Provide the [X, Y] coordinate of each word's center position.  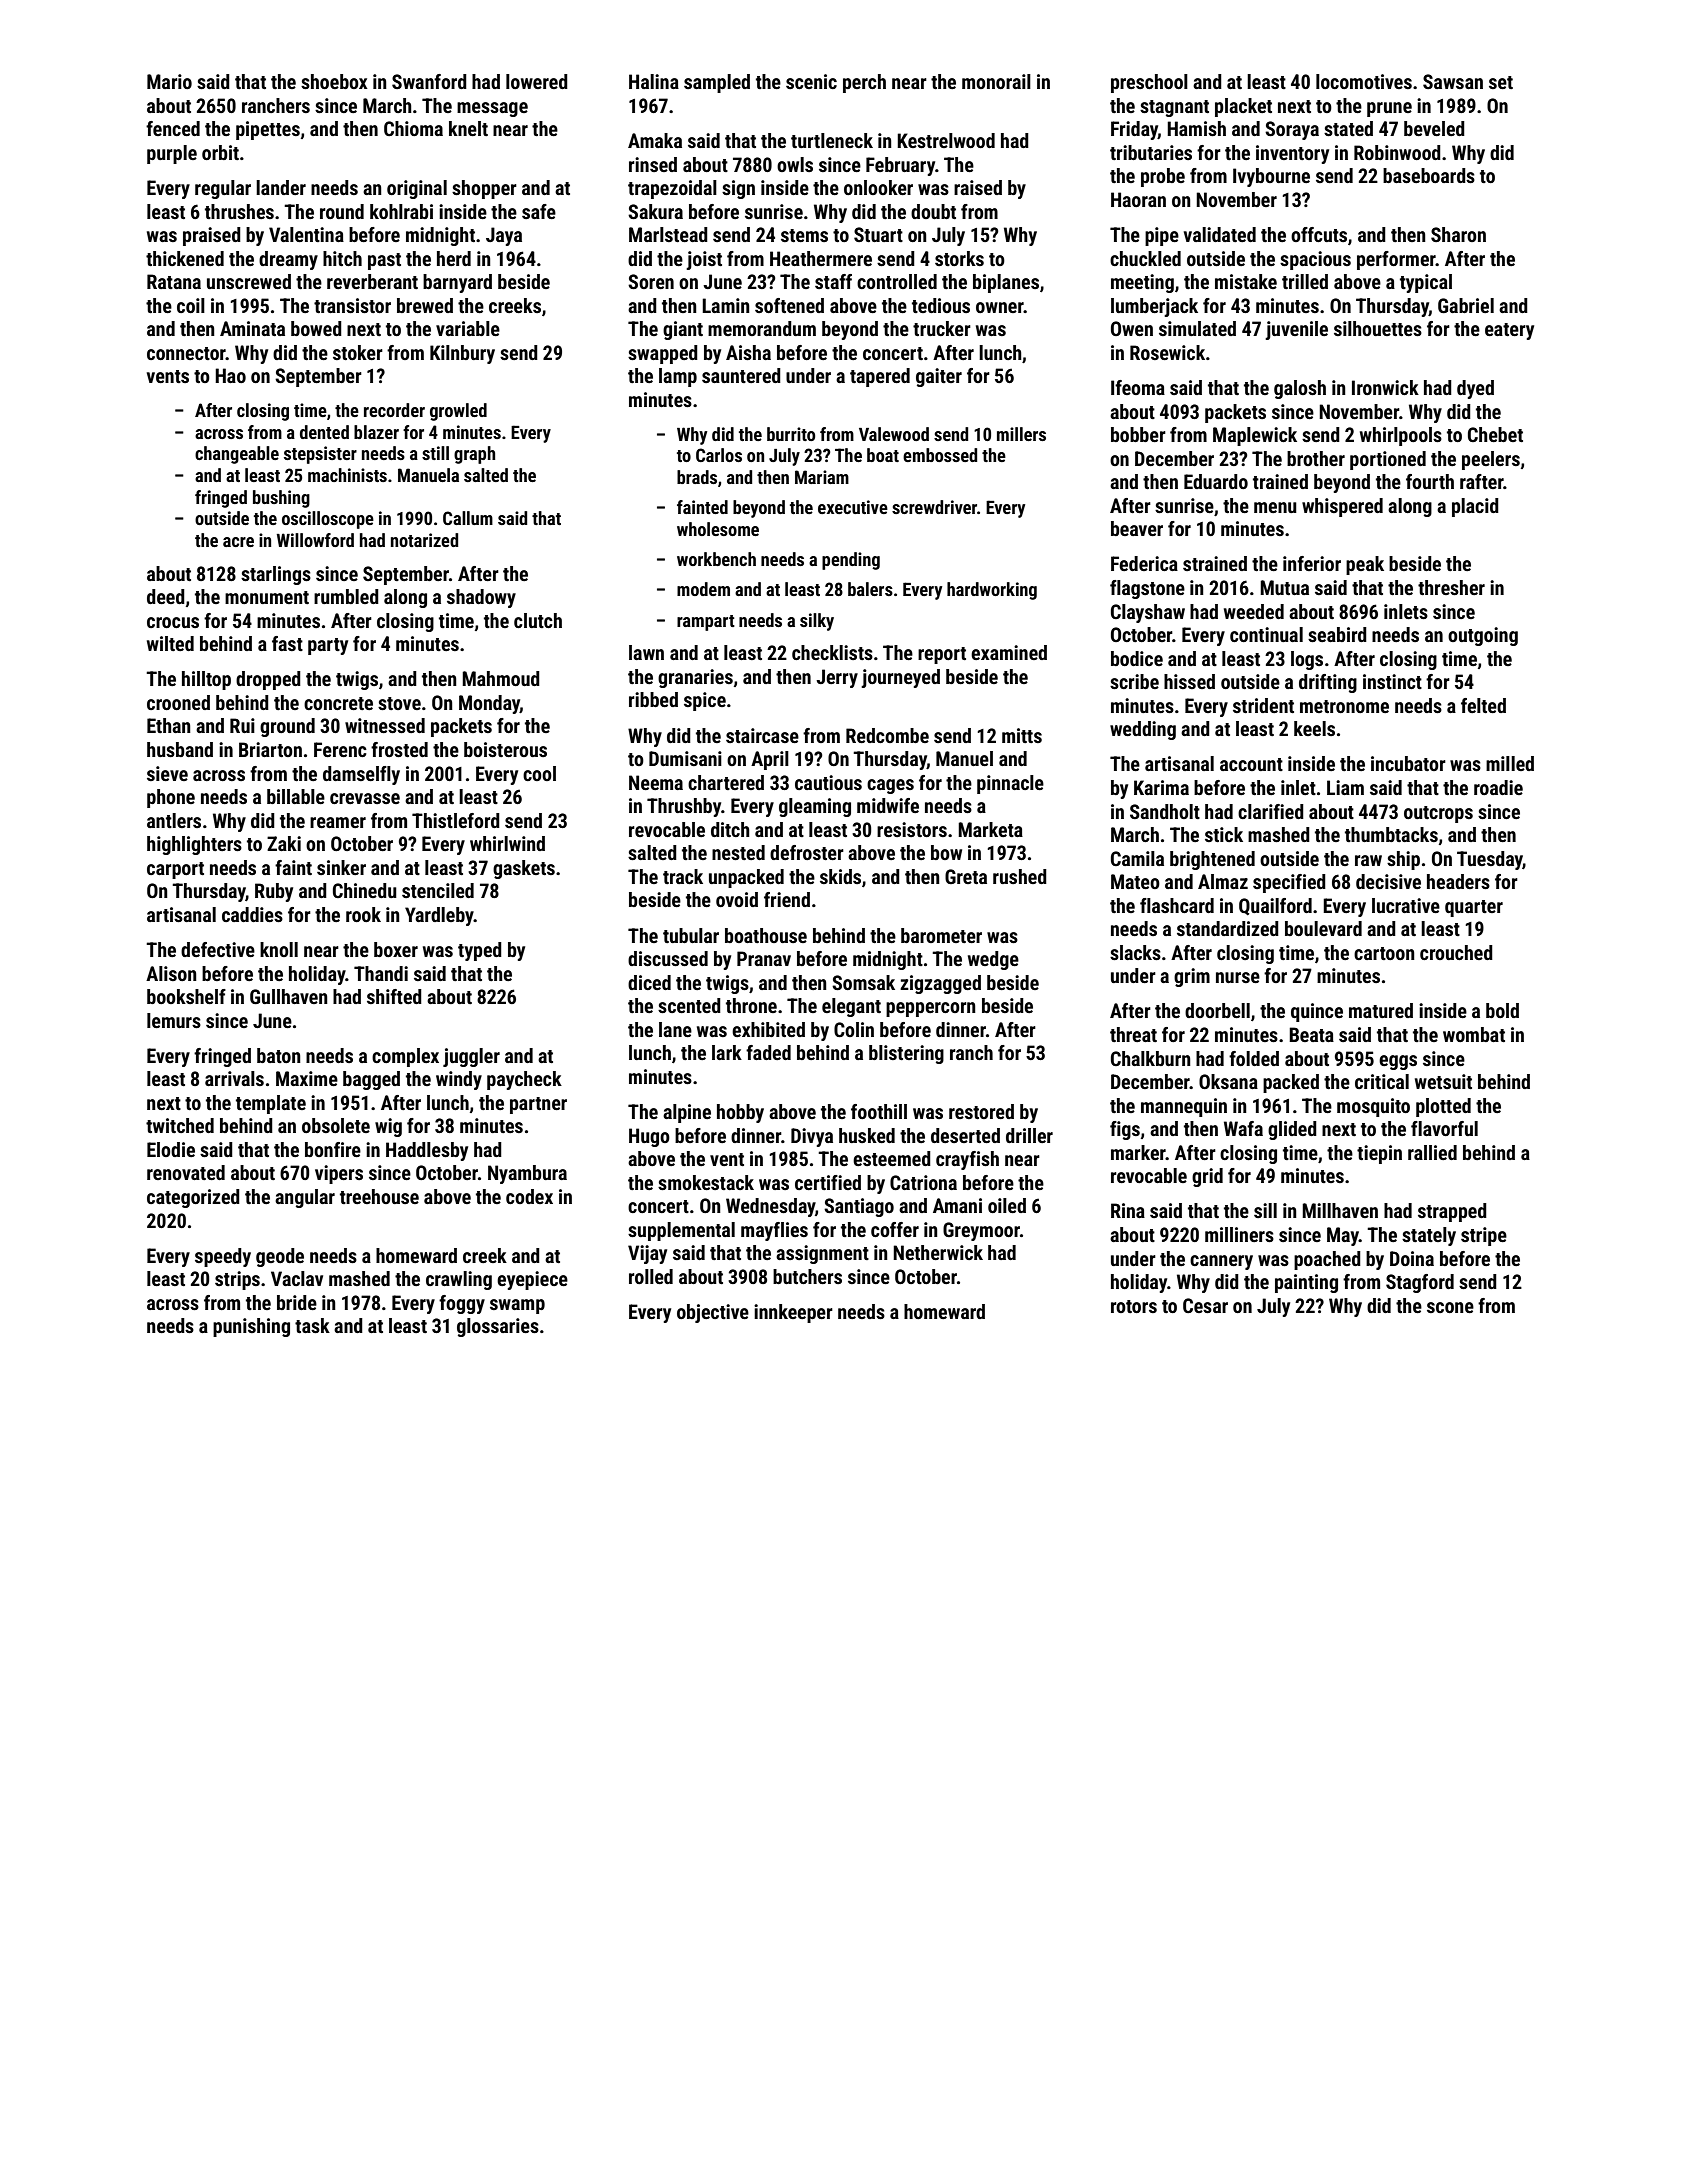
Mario [169, 81]
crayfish [967, 1160]
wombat [1474, 1034]
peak [1365, 565]
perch [864, 83]
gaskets [524, 869]
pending [851, 561]
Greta [966, 876]
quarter [1474, 908]
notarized [424, 540]
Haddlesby [427, 1151]
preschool [1149, 83]
